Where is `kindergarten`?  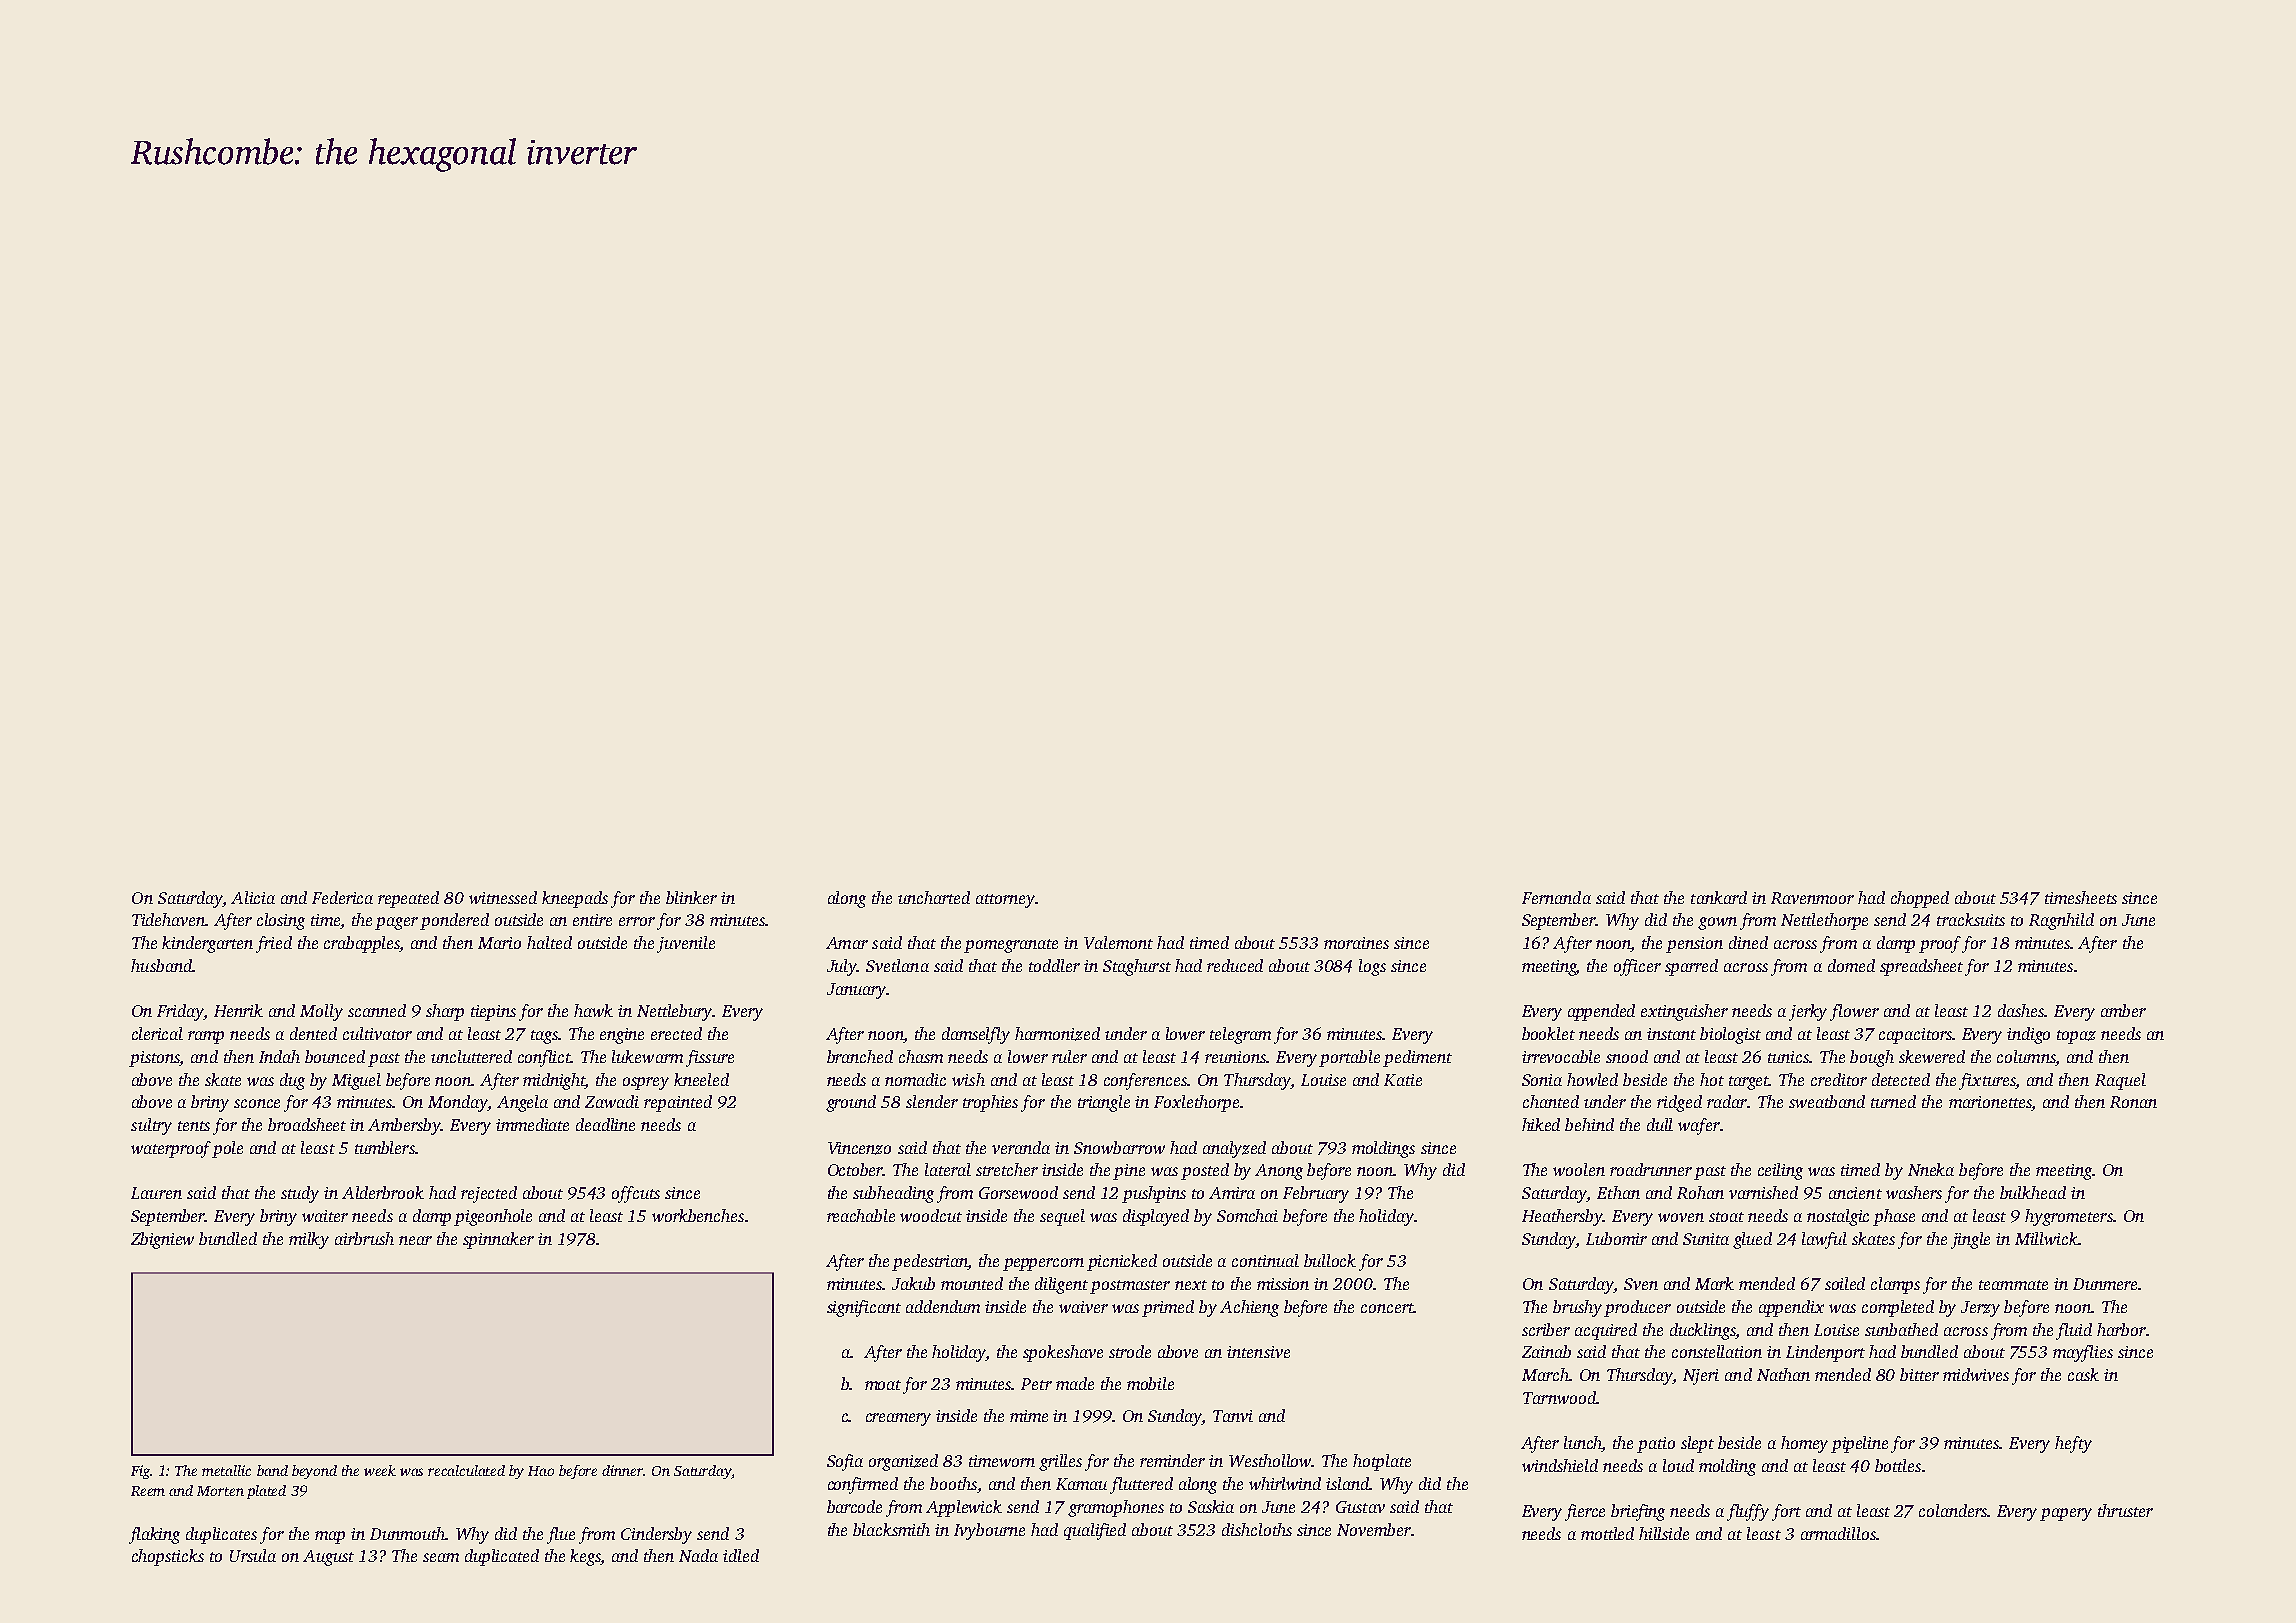 kindergarten is located at coordinates (207, 944).
